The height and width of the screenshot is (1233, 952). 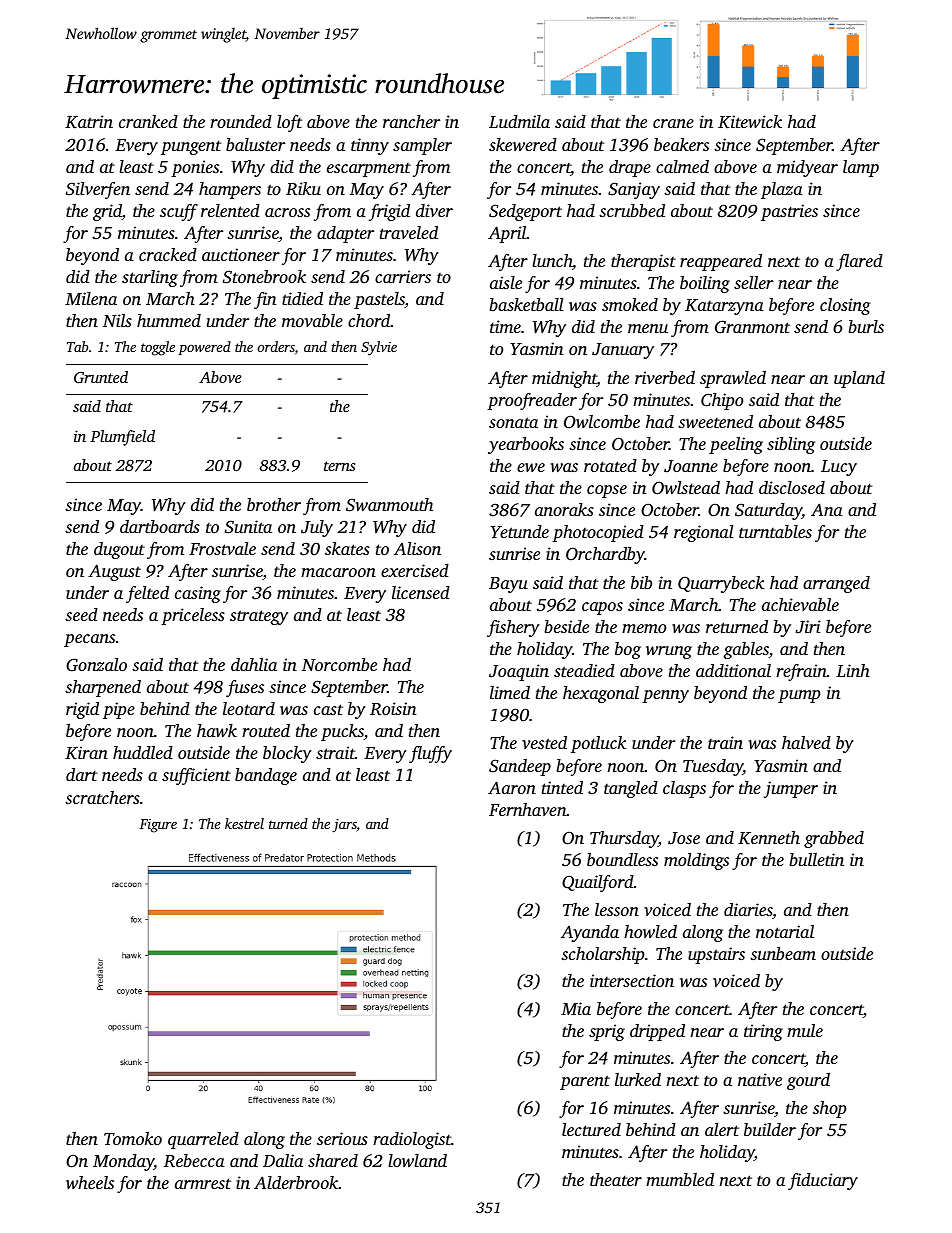 What do you see at coordinates (203, 1140) in the screenshot?
I see `quarreled` at bounding box center [203, 1140].
